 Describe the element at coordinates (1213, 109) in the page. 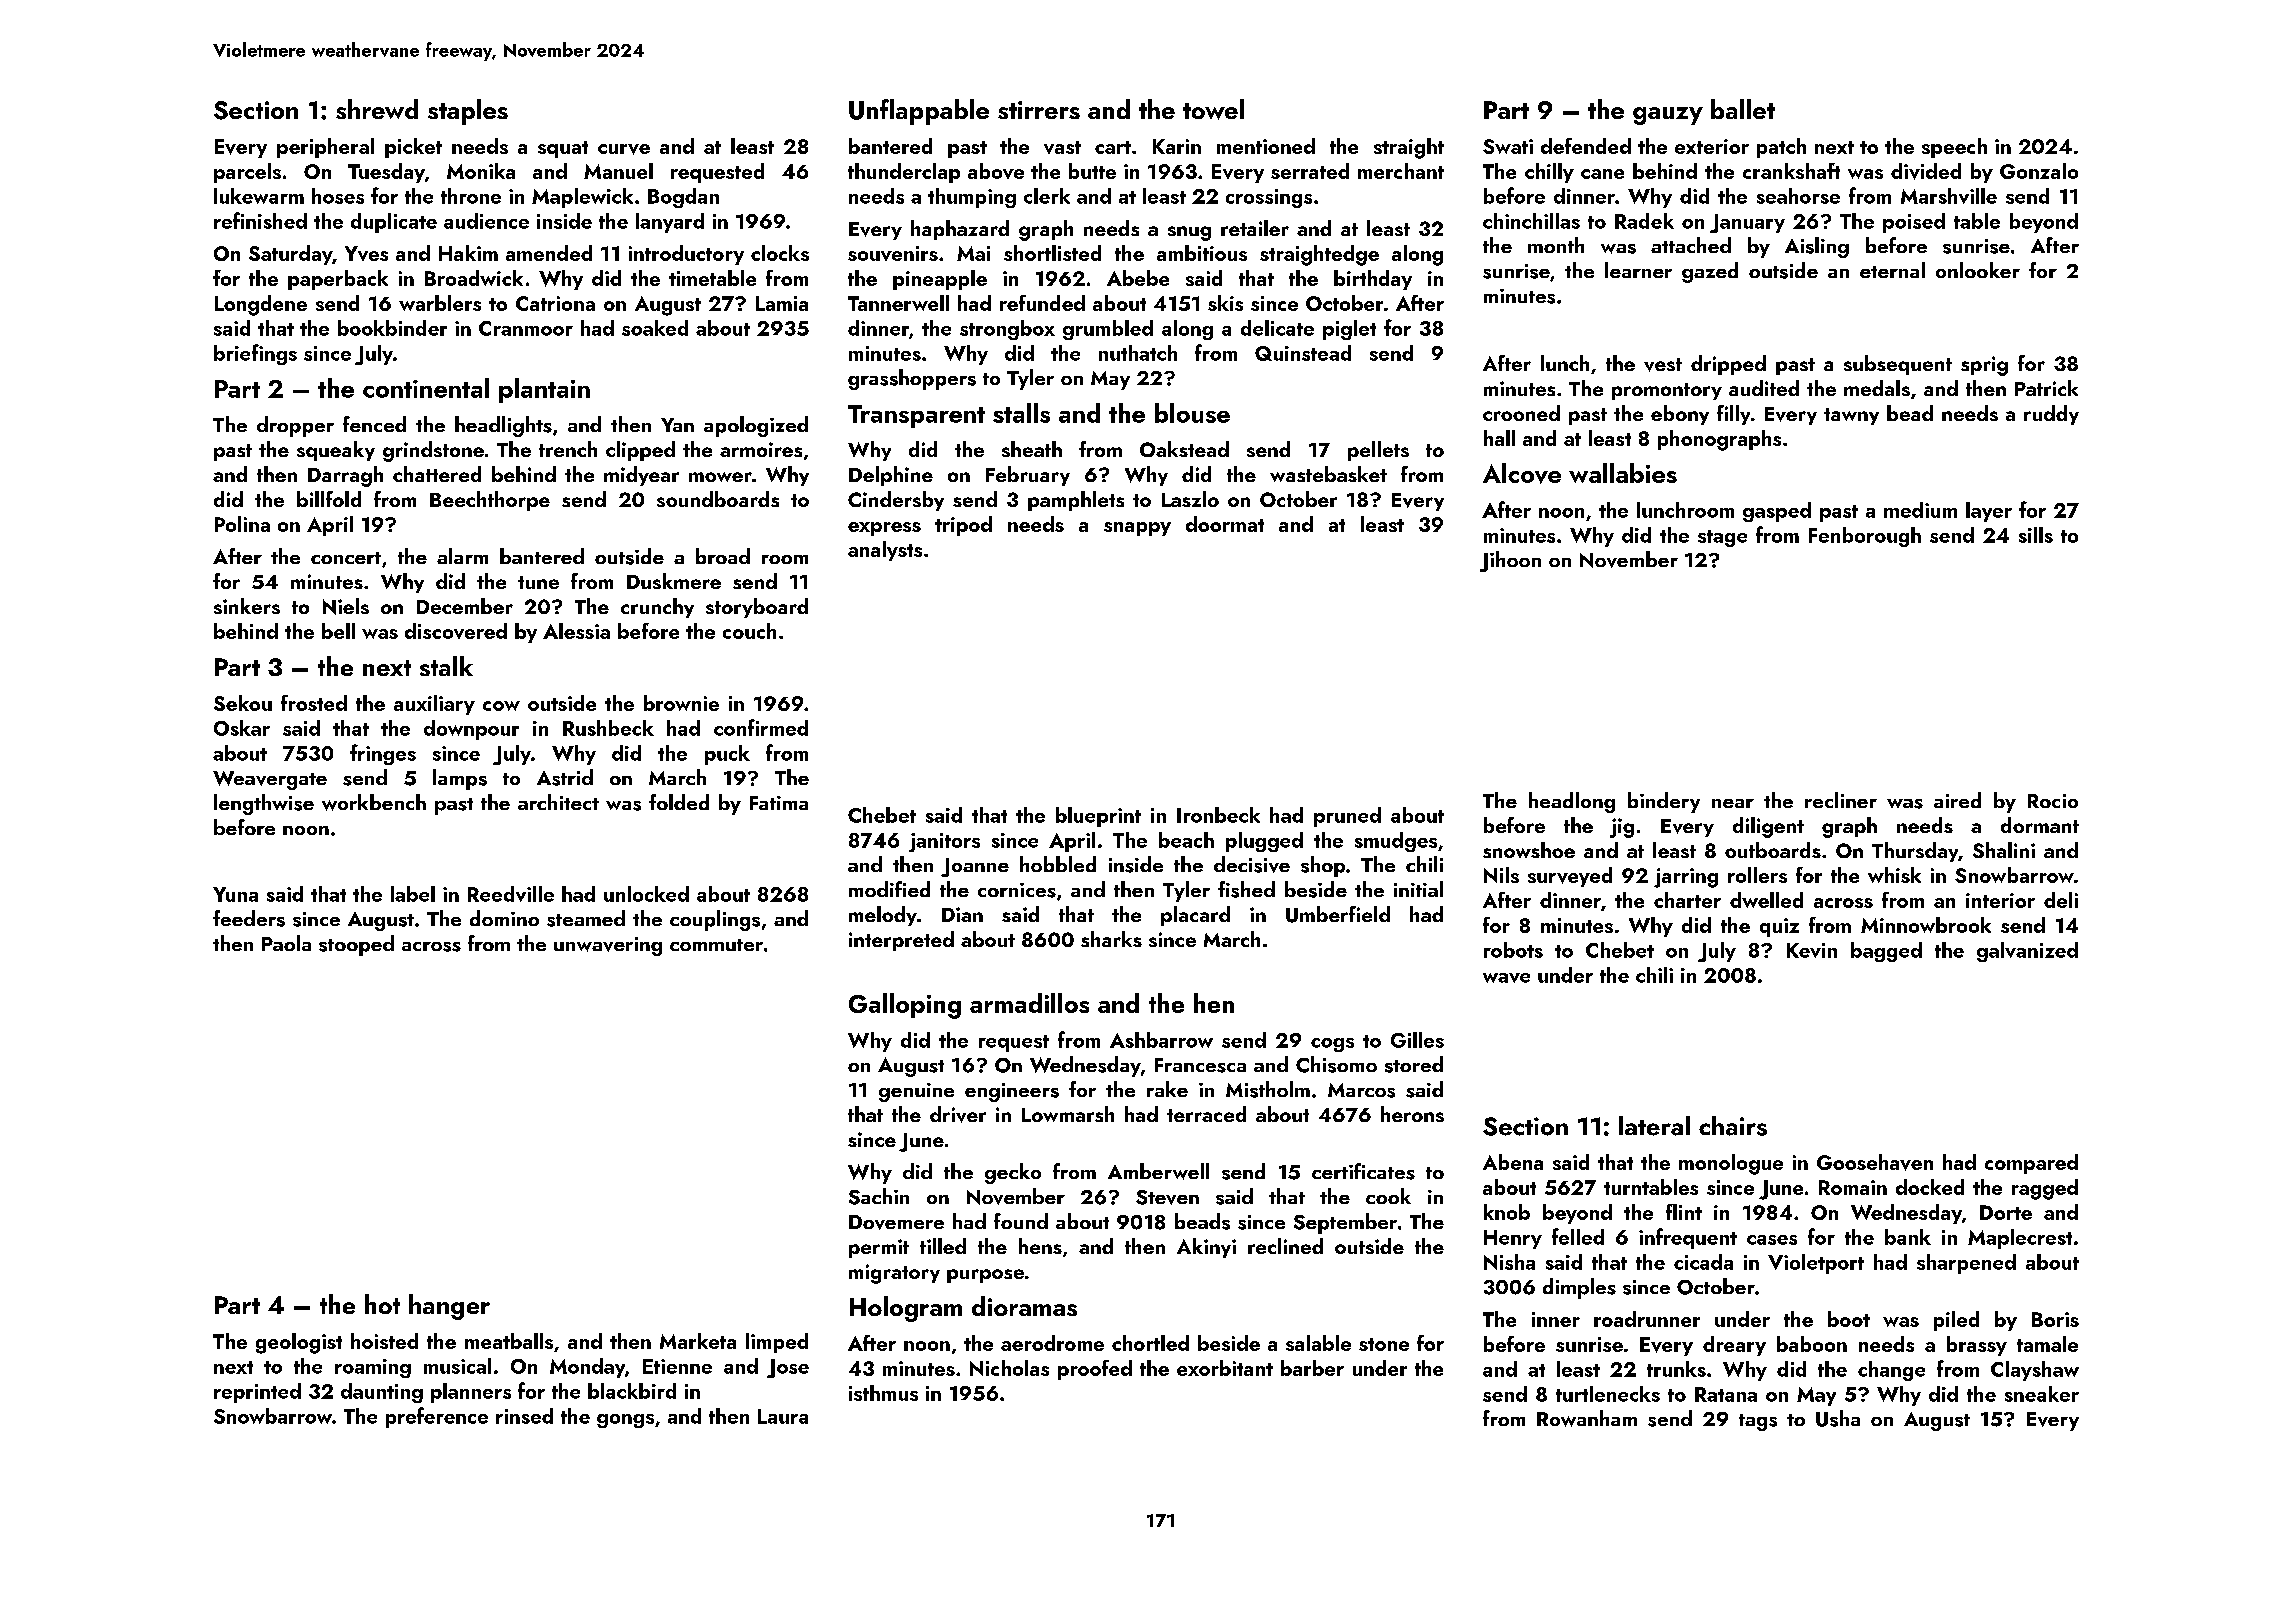

I see `towel` at that location.
